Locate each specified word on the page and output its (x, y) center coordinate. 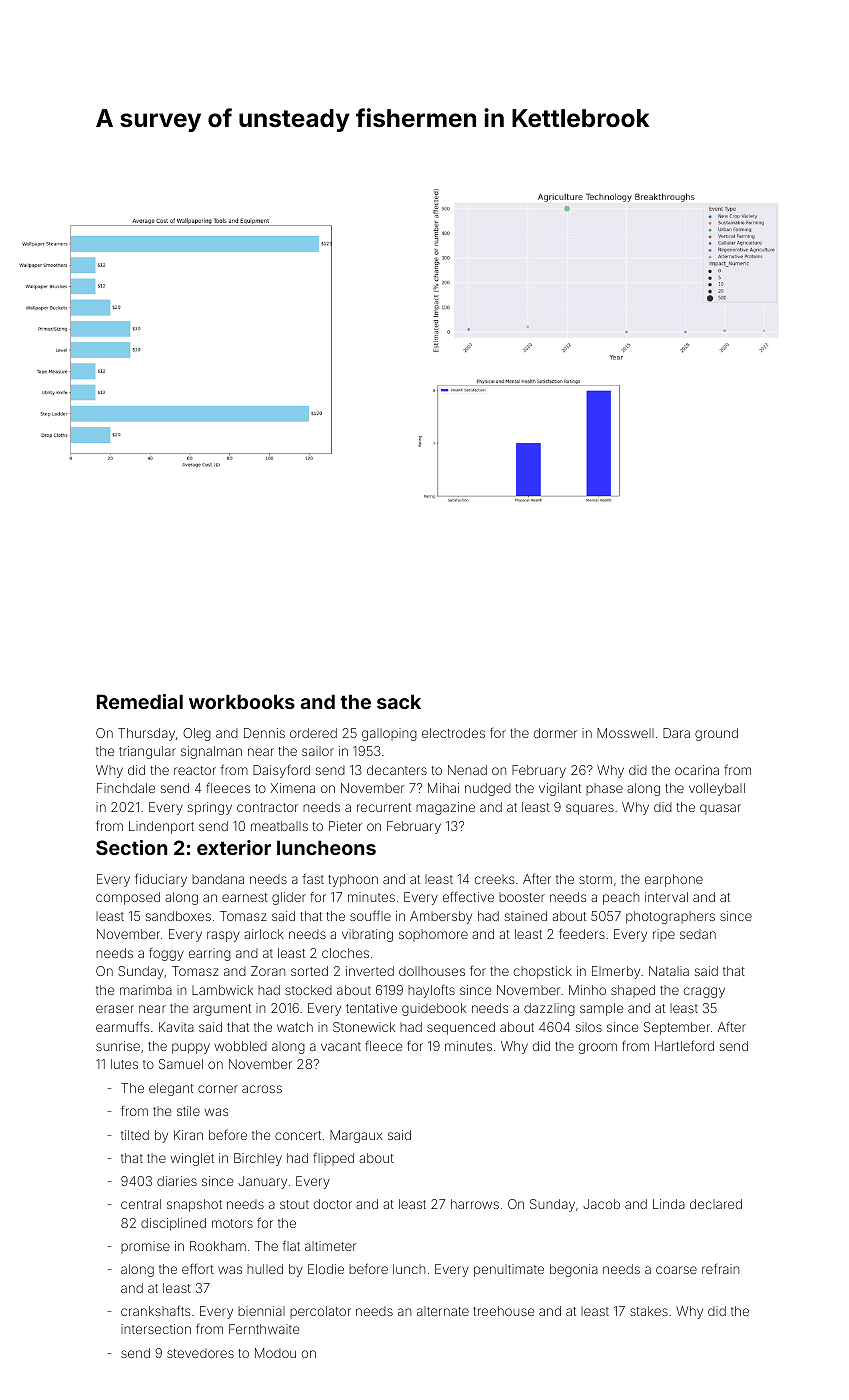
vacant (341, 1046)
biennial (261, 1311)
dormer (556, 733)
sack (399, 701)
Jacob (601, 1204)
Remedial (140, 701)
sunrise (118, 1046)
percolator (320, 1312)
